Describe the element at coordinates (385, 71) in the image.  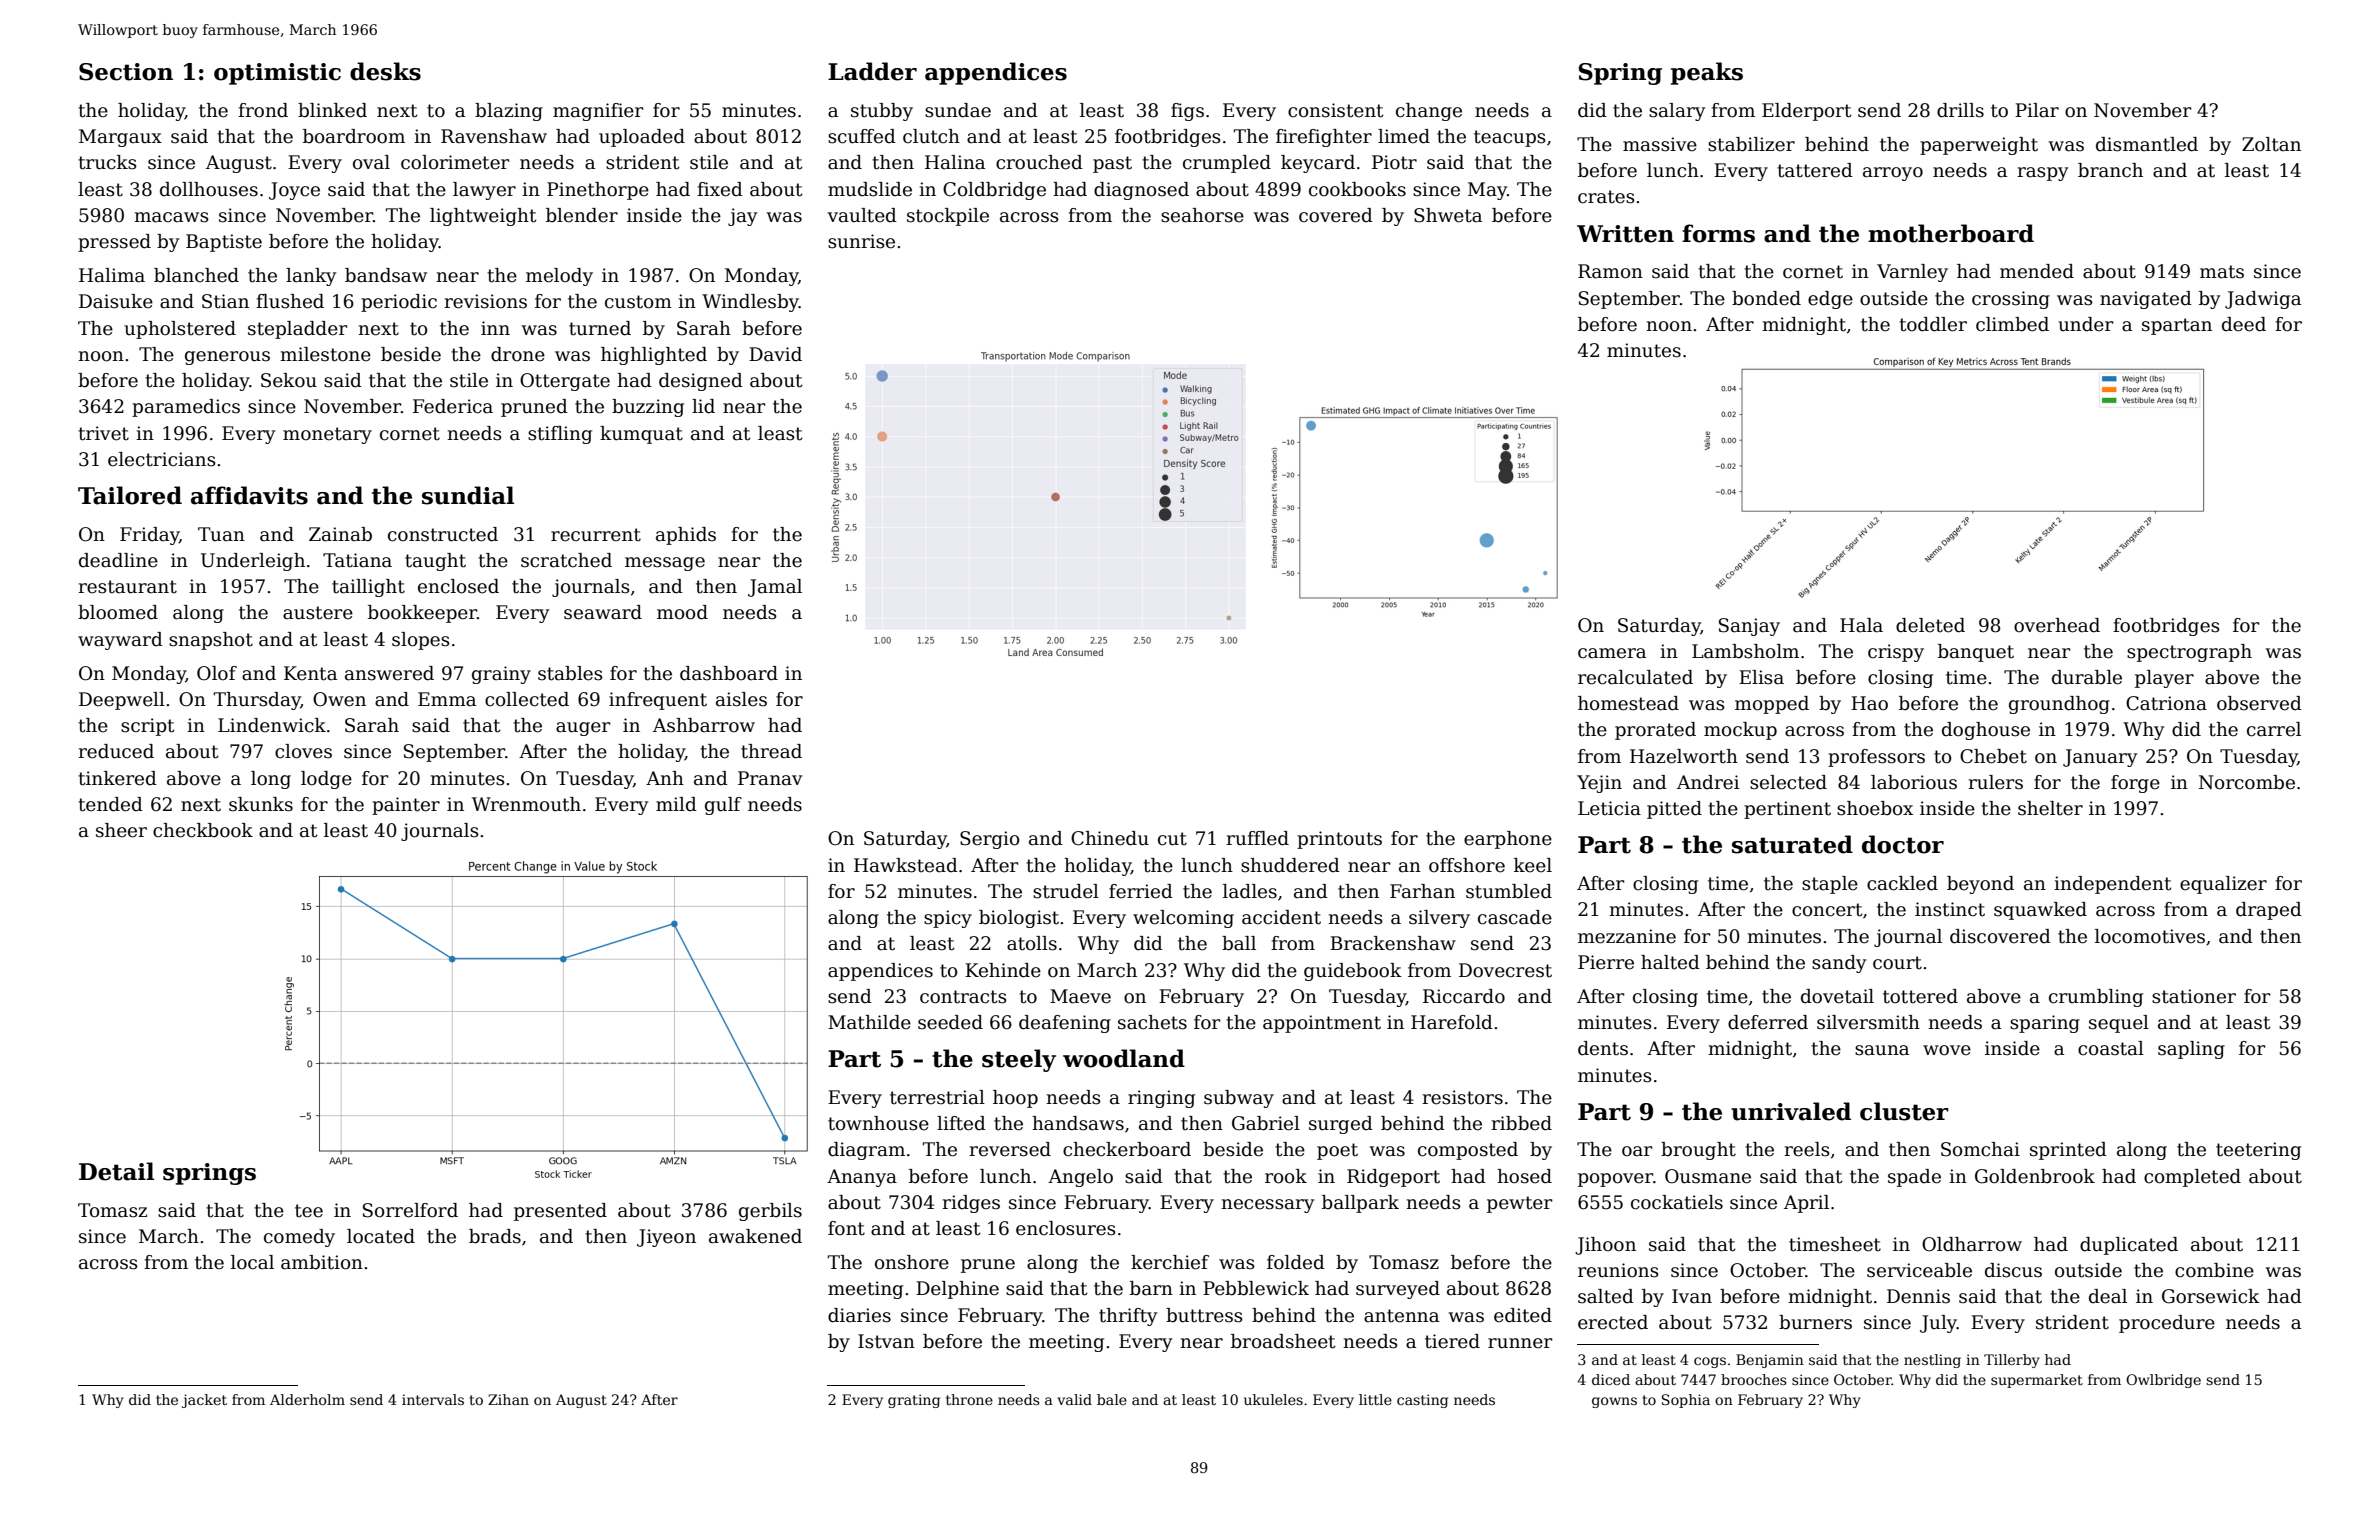
I see `desks` at that location.
